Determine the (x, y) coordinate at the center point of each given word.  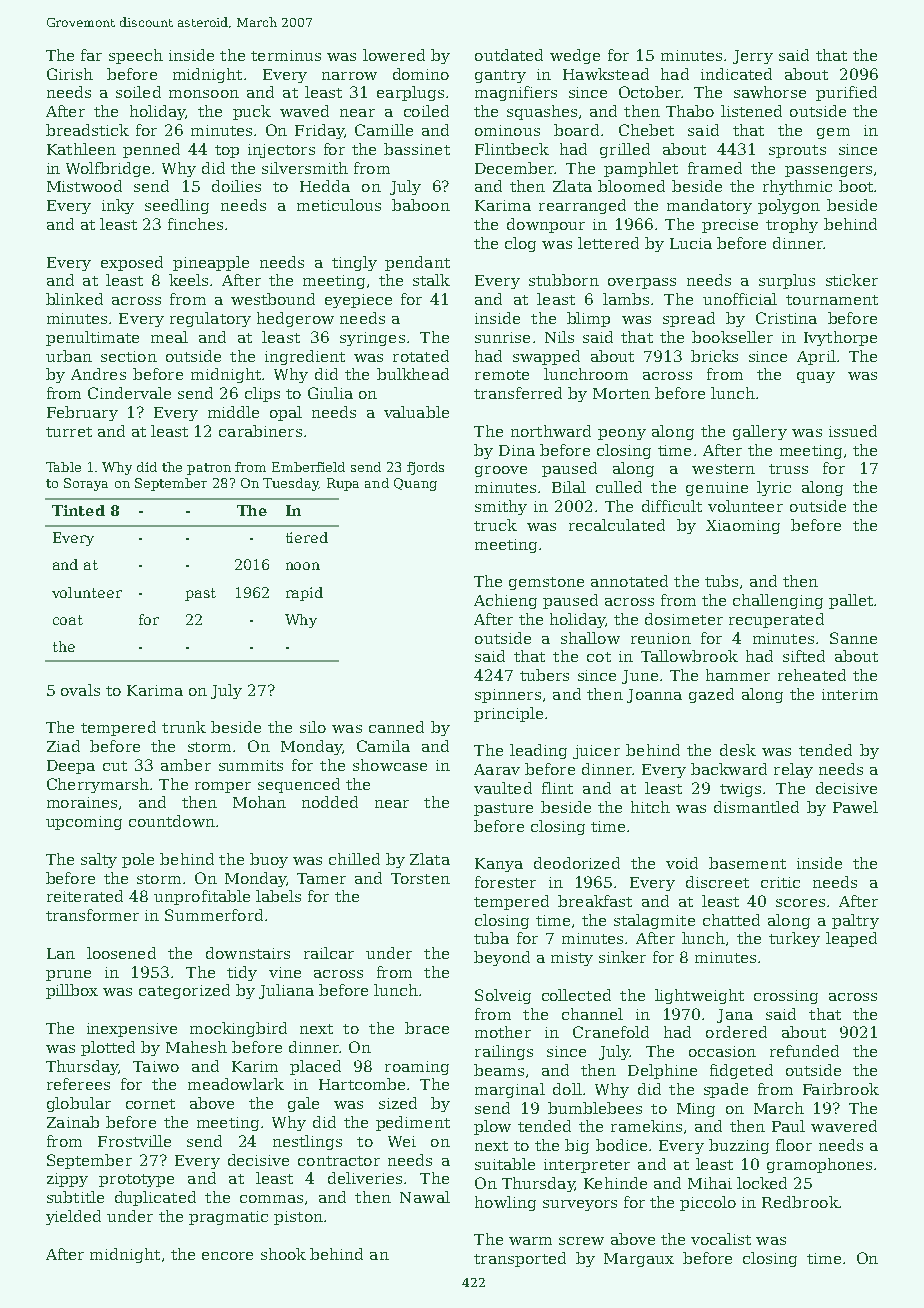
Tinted (78, 510)
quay (816, 377)
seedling (177, 206)
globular (79, 1104)
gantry (500, 76)
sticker (852, 280)
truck (495, 525)
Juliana (286, 991)
